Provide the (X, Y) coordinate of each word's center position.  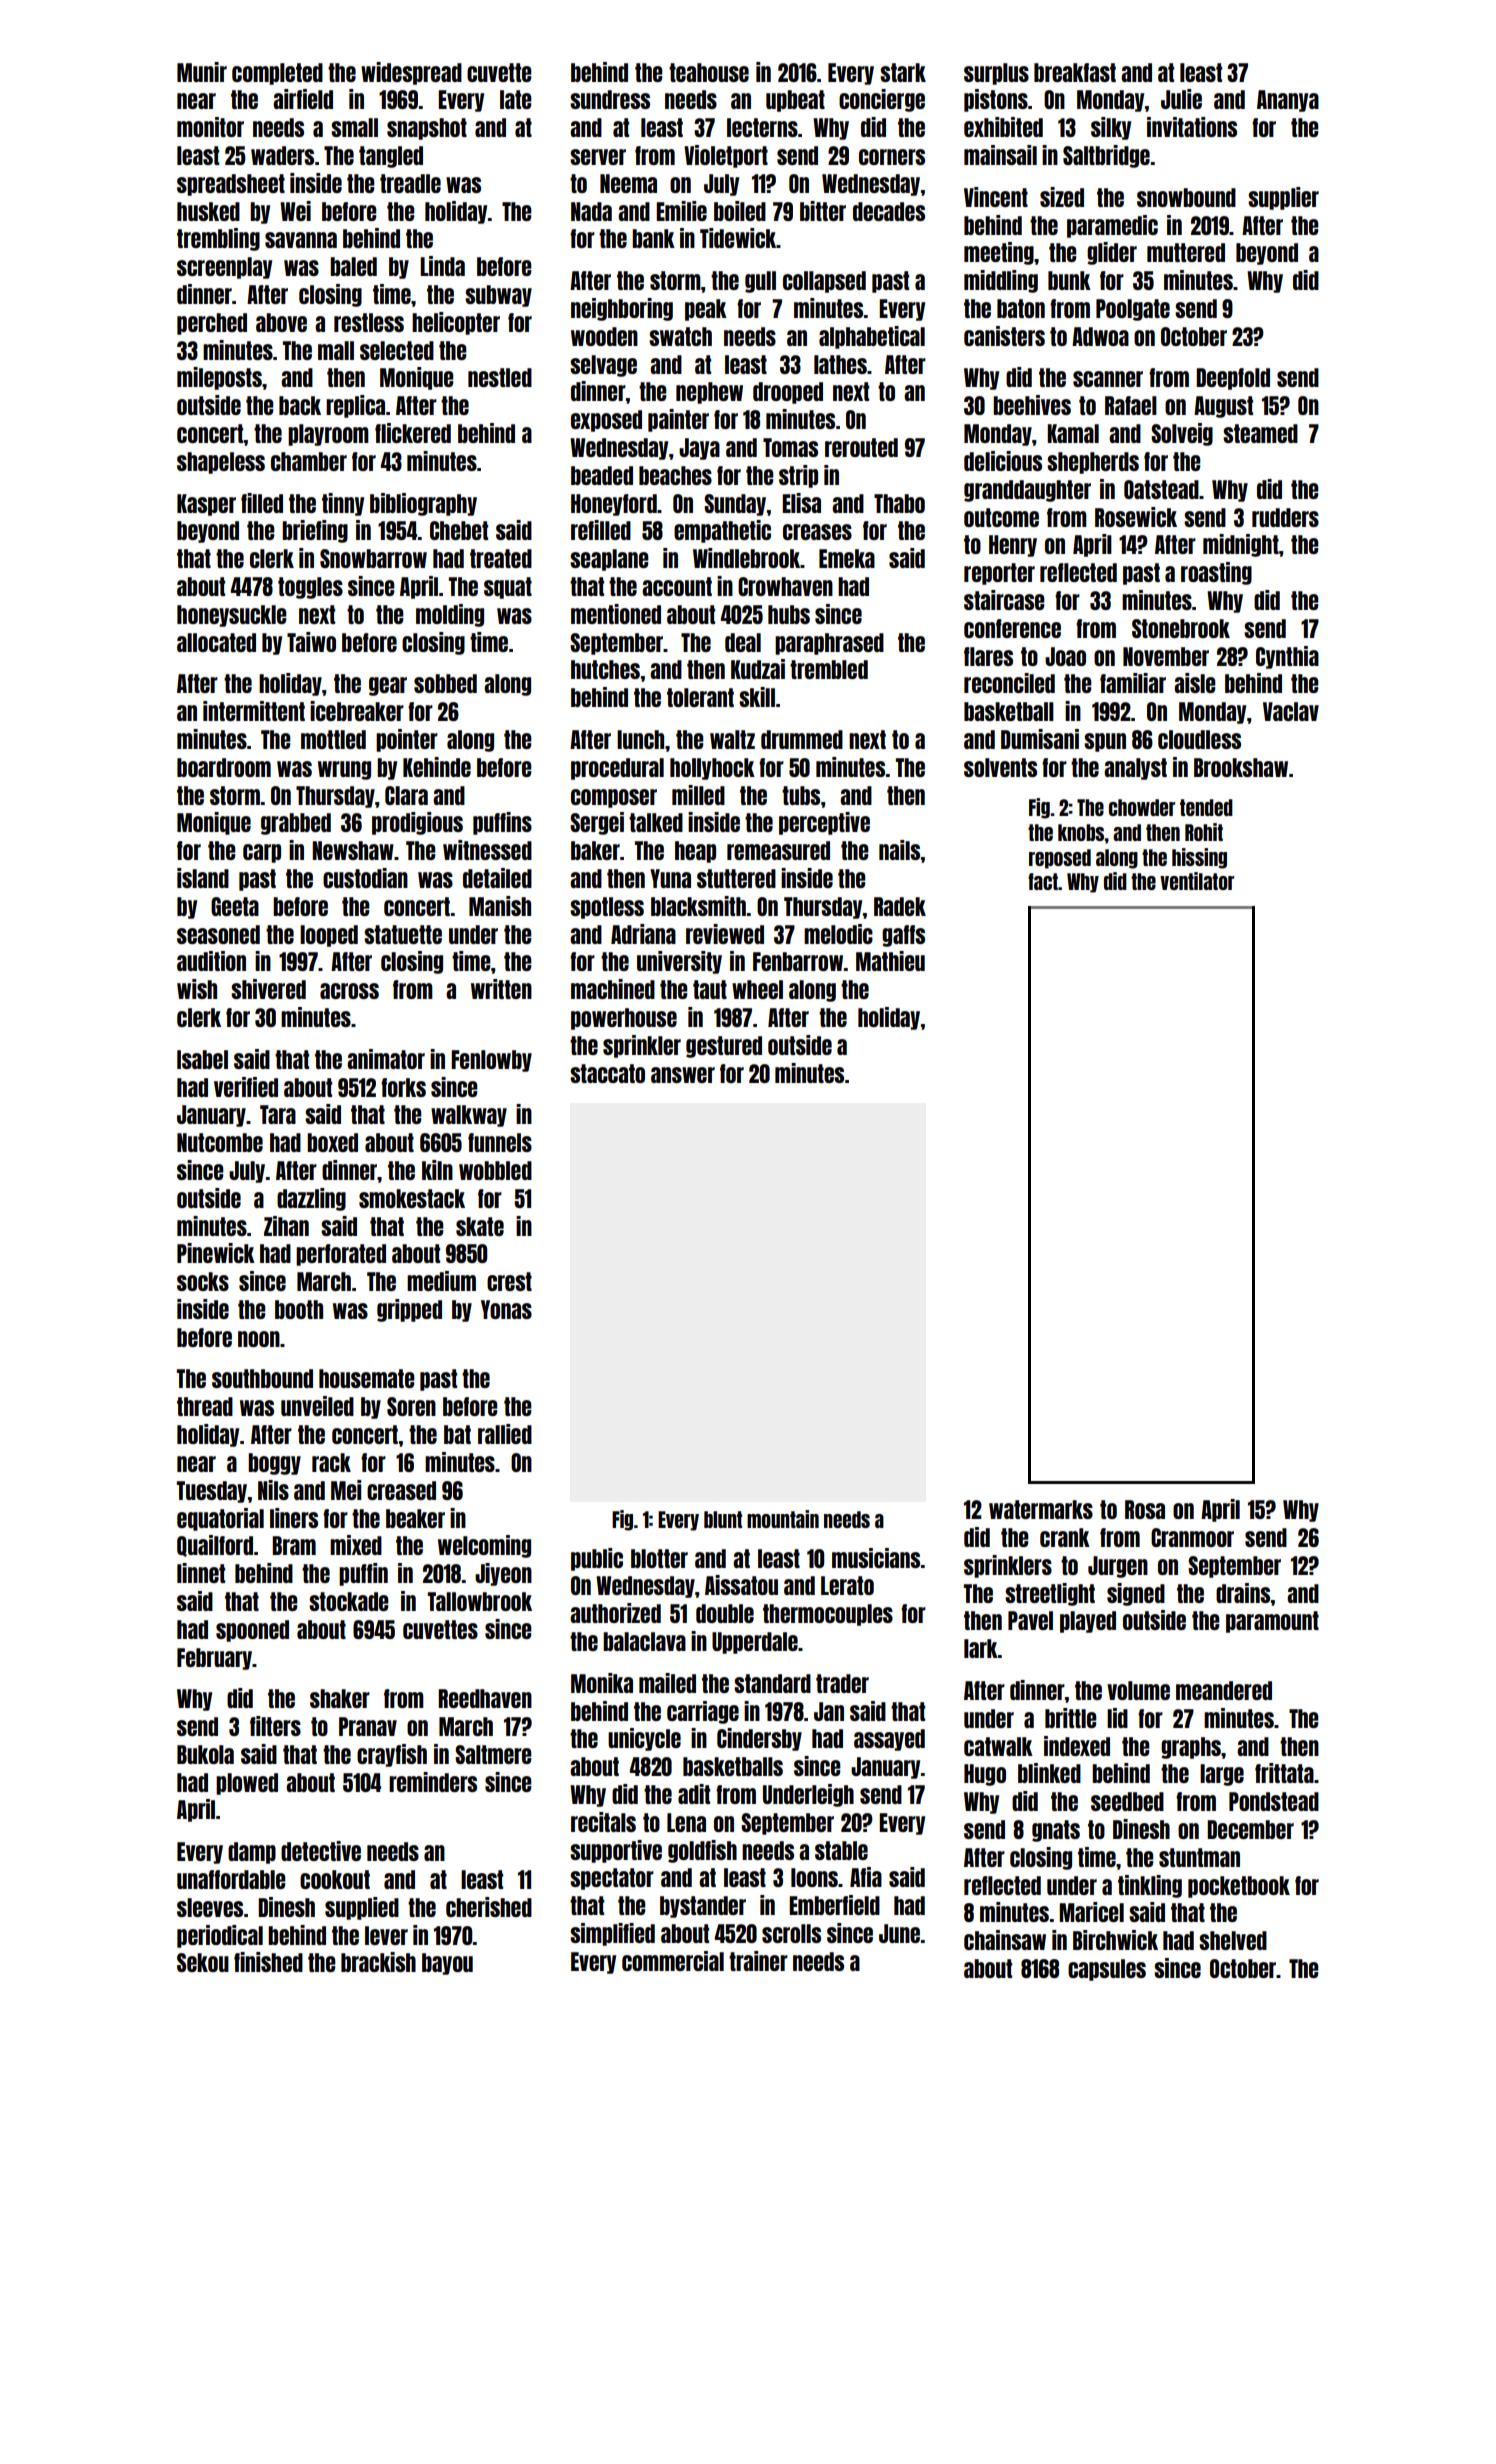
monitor (210, 127)
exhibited (1003, 127)
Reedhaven (485, 1698)
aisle (1195, 683)
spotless (607, 908)
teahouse (709, 72)
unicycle (644, 1739)
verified (246, 1087)
